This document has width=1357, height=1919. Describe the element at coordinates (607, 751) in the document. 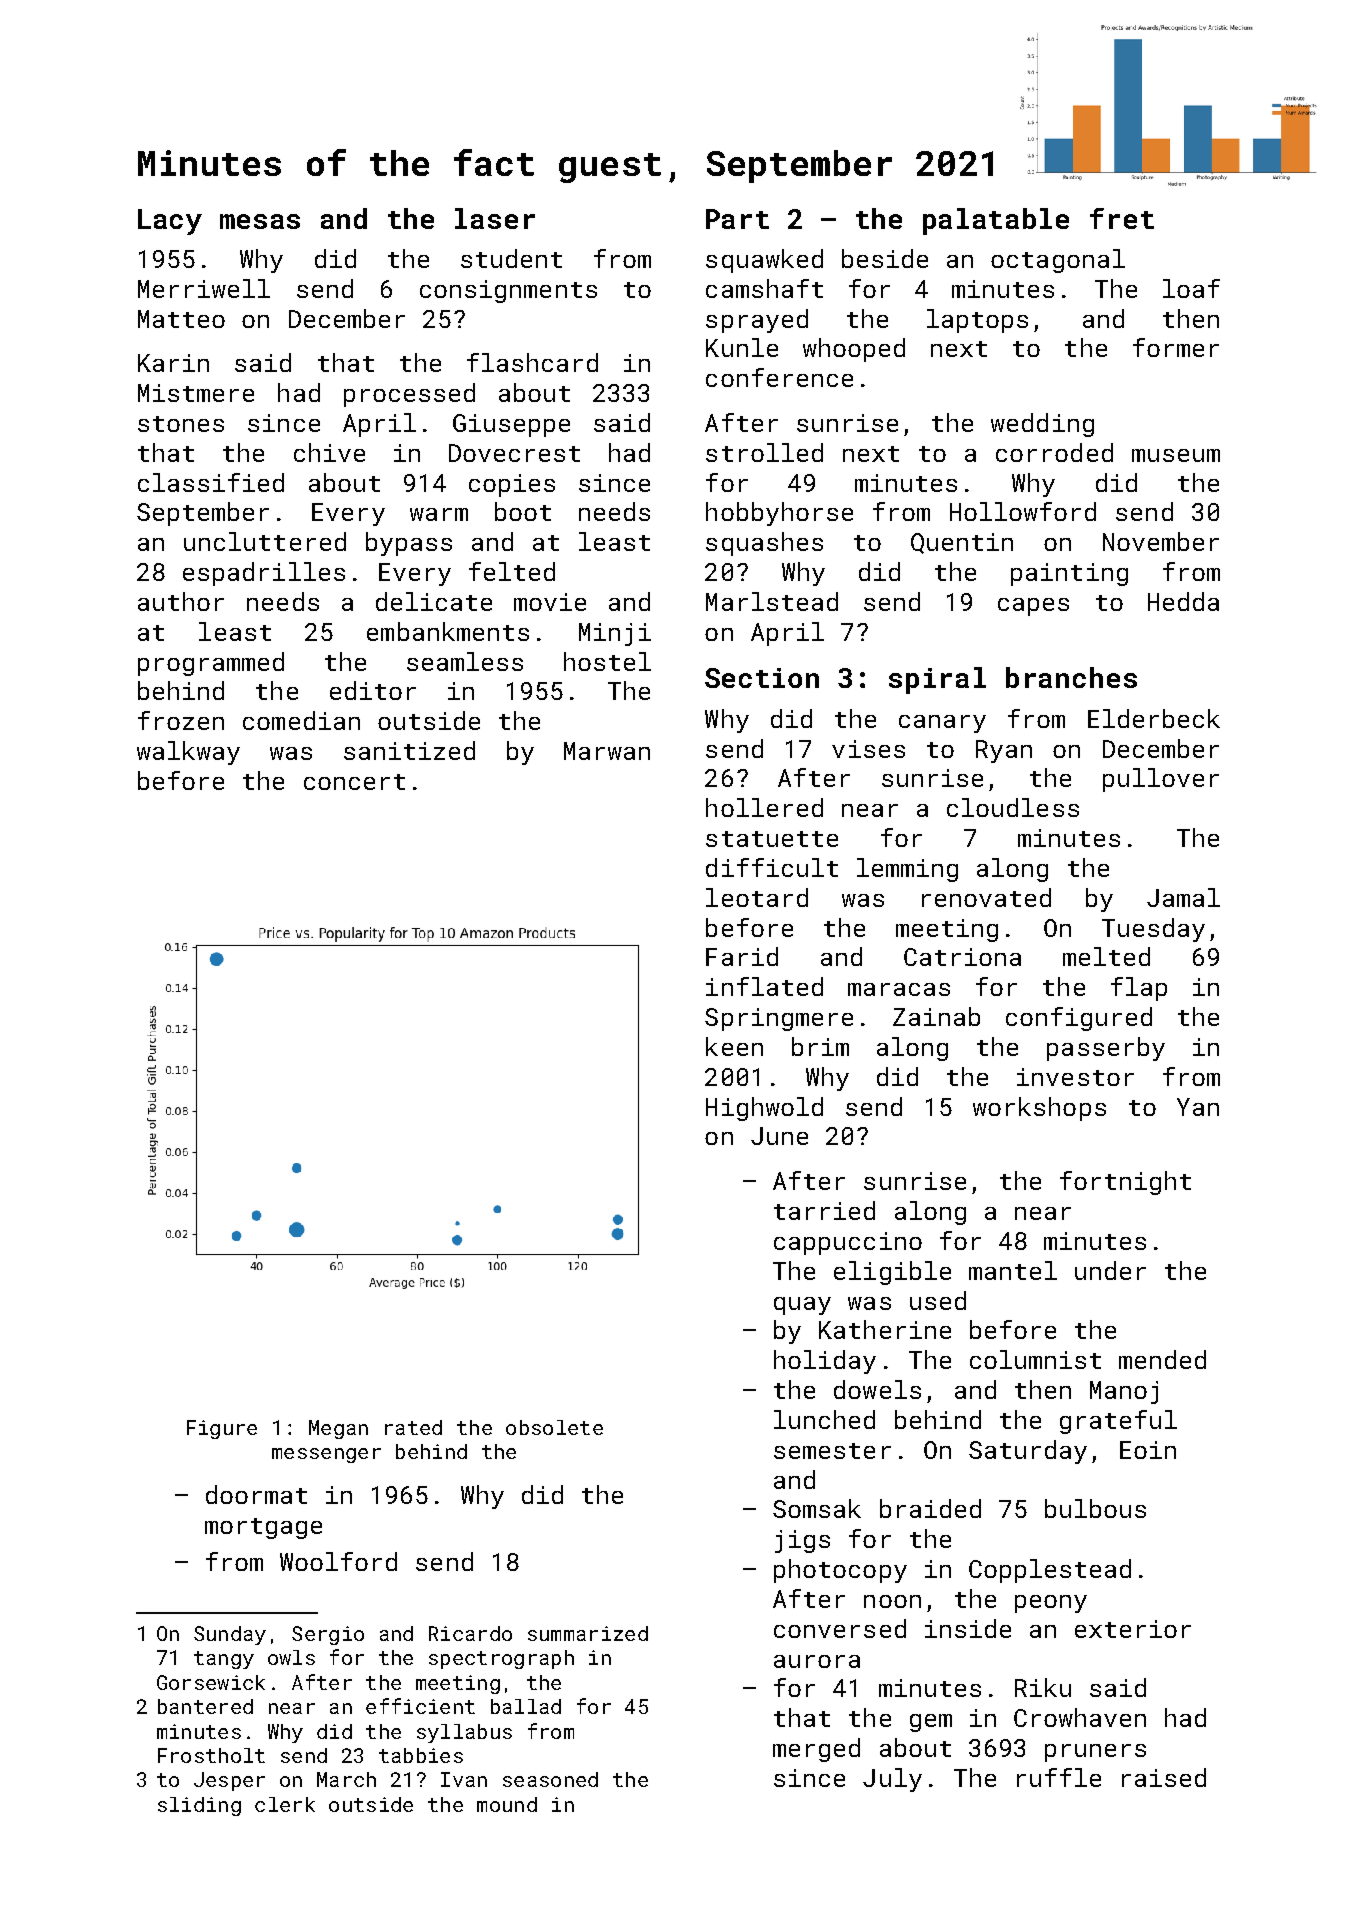

I see `Marwan` at that location.
